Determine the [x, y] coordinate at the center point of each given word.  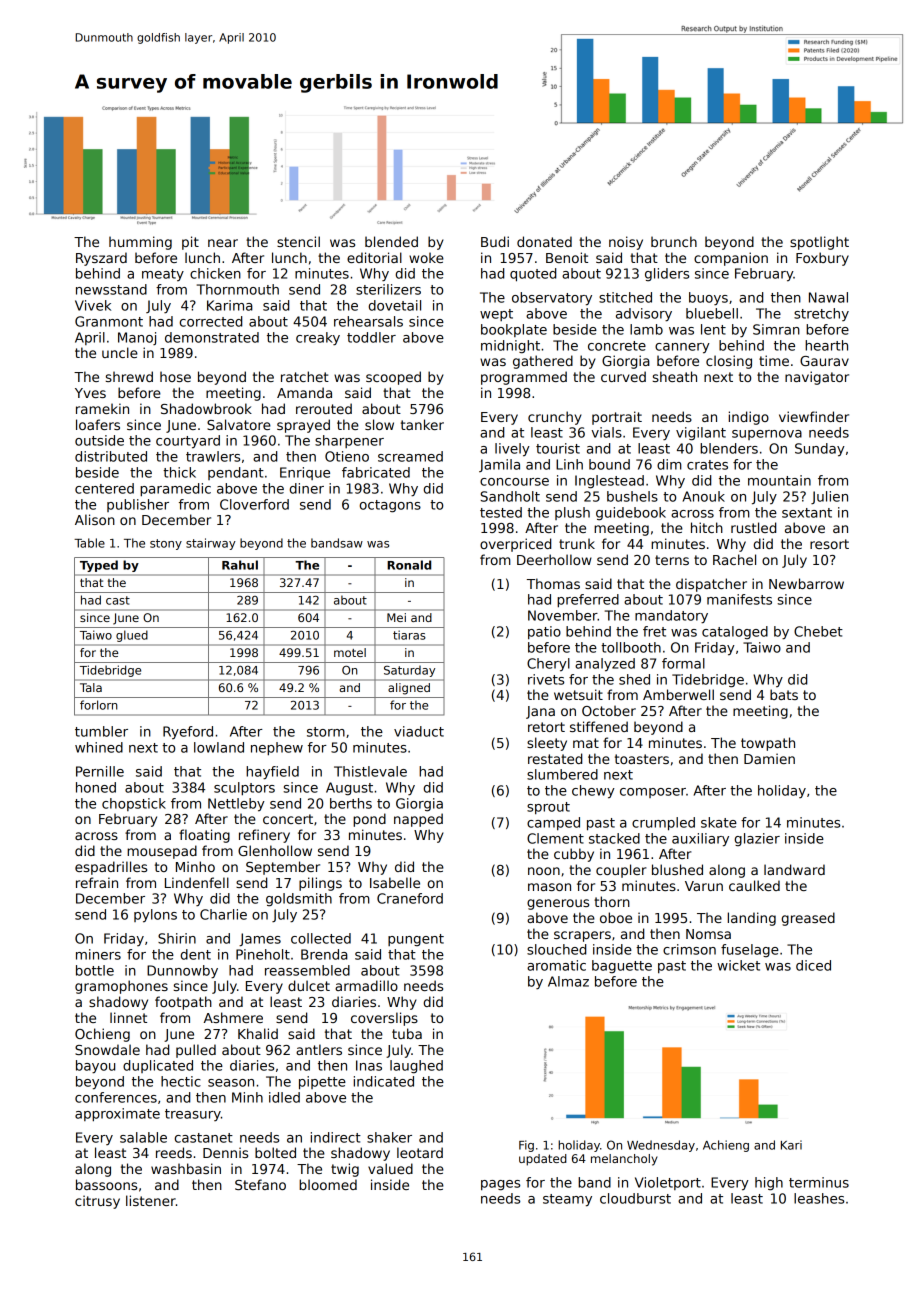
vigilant [701, 434]
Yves [90, 393]
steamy [567, 1200]
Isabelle [395, 882]
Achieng [726, 1146]
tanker [422, 424]
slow [379, 424]
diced [813, 965]
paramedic [175, 490]
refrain [97, 882]
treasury [193, 1115]
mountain [779, 480]
